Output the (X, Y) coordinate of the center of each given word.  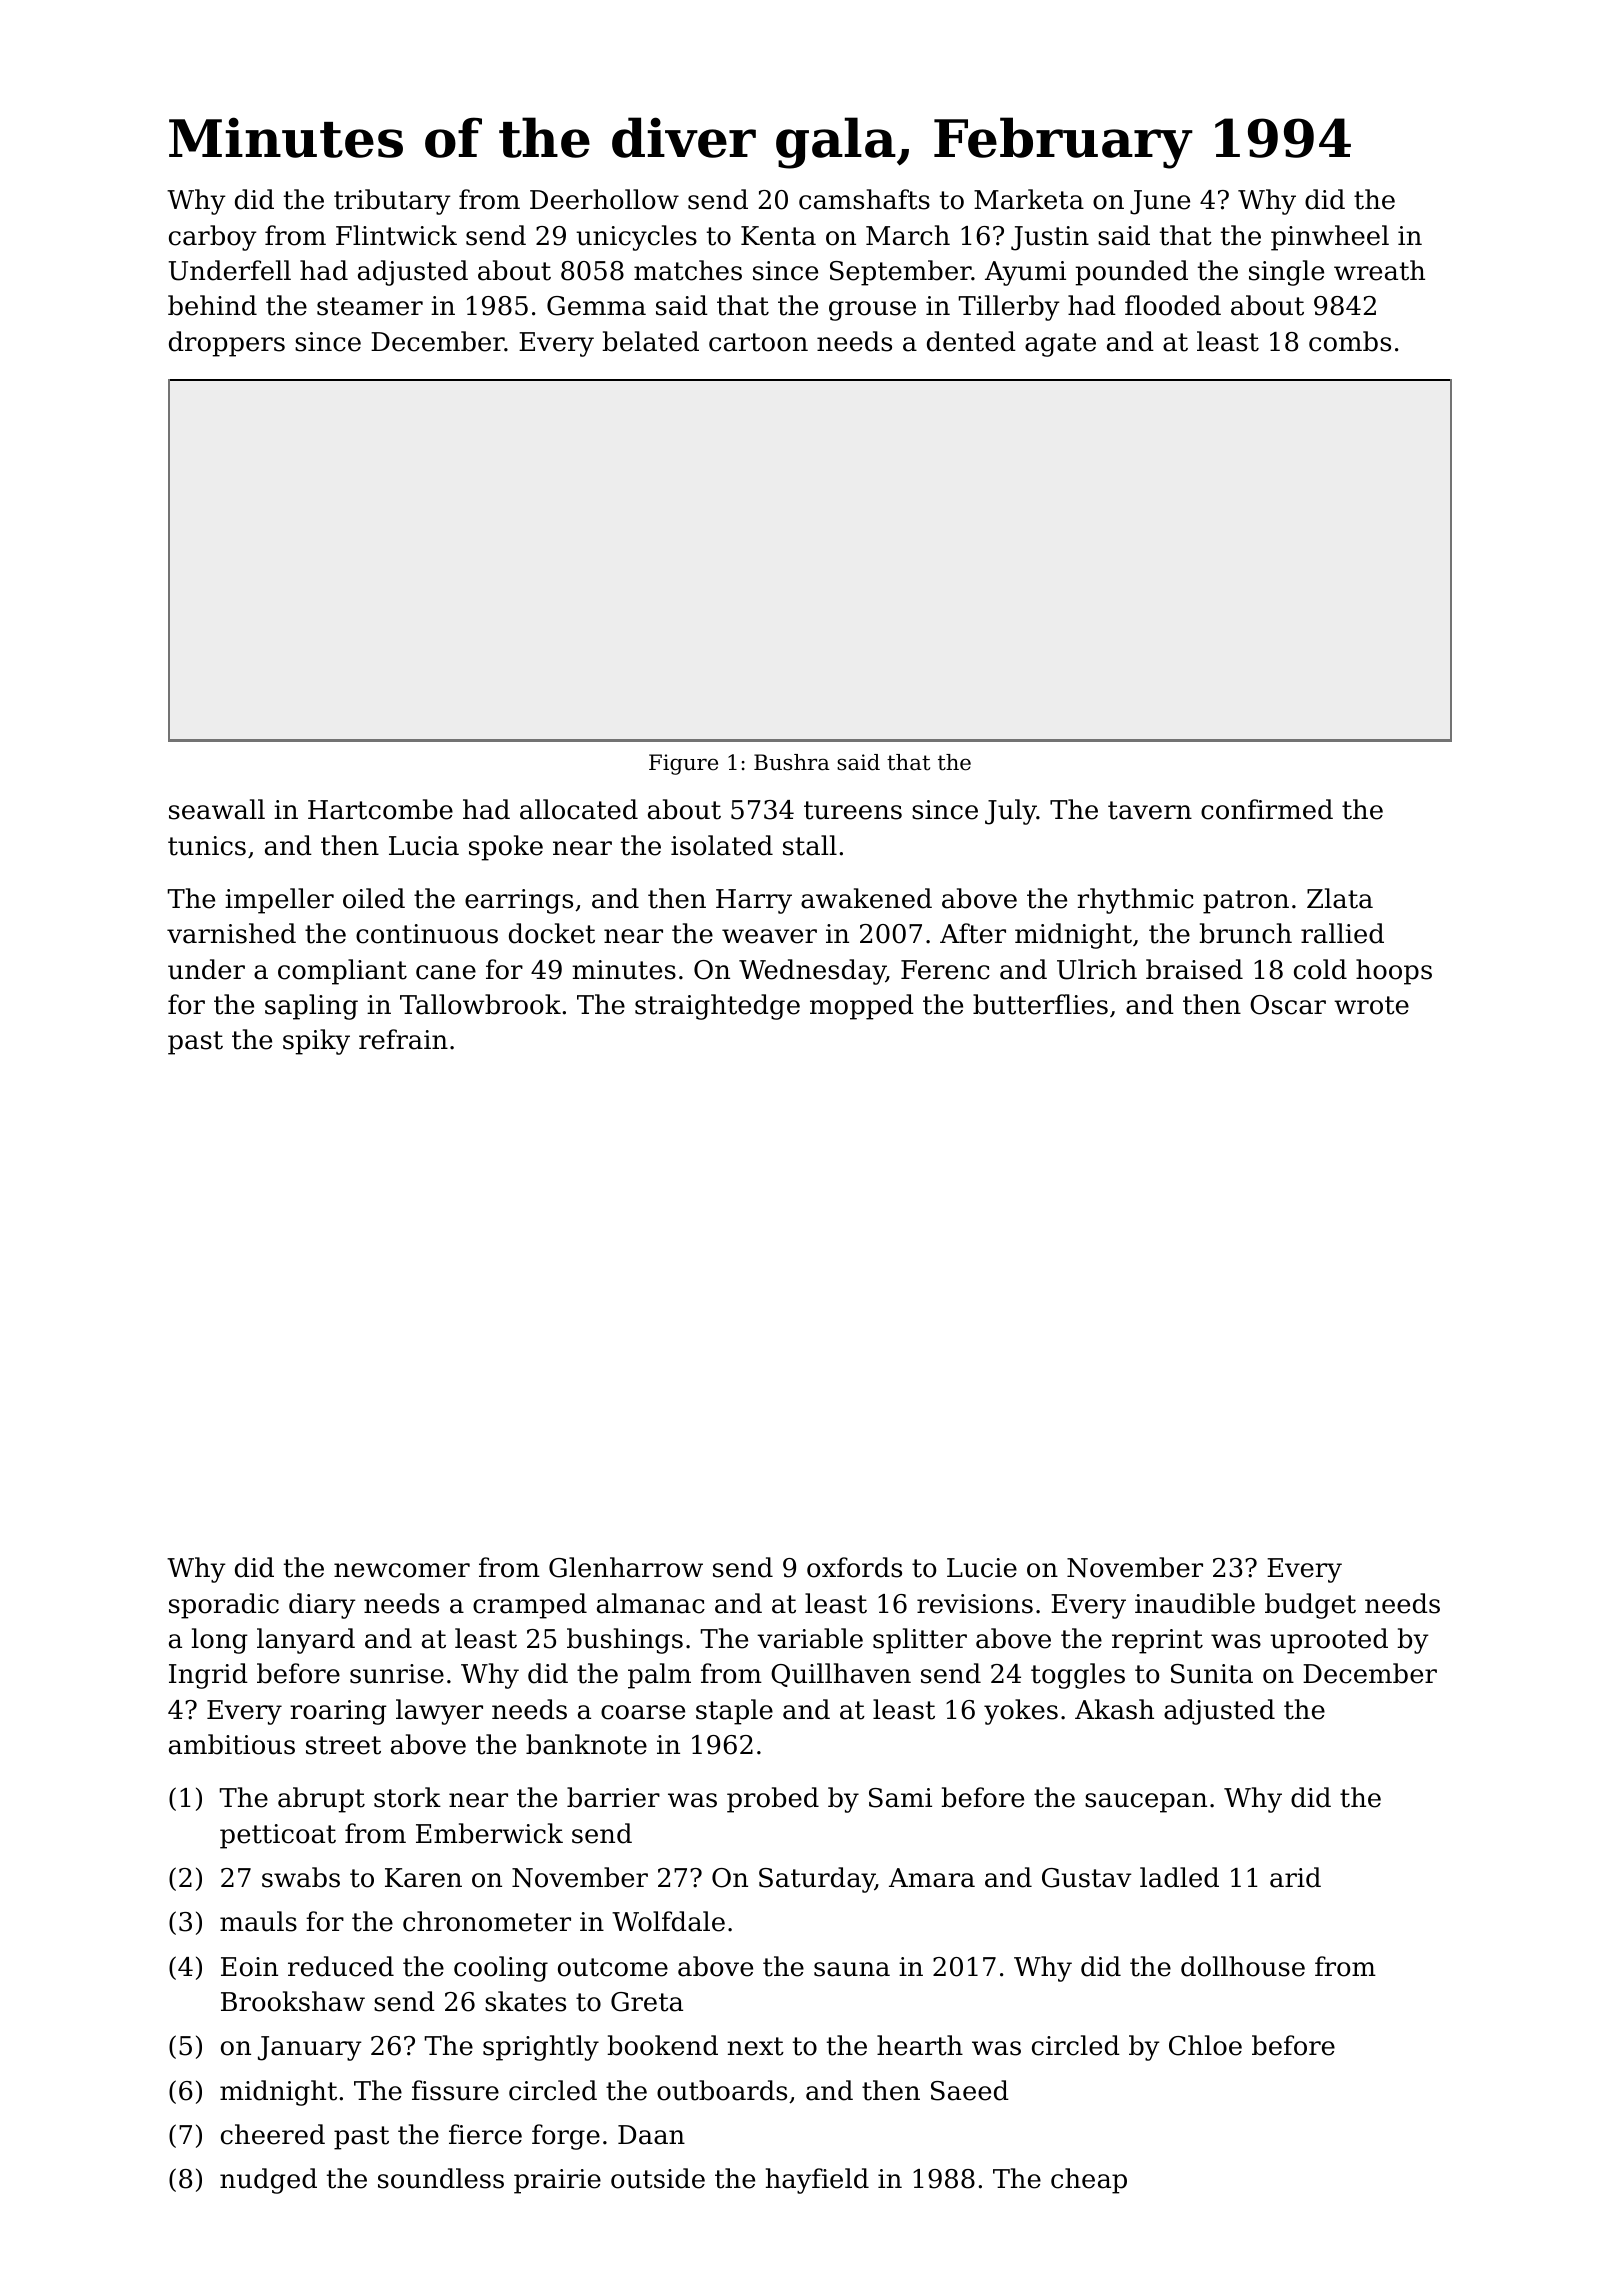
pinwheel (1330, 238)
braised (1194, 969)
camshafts (864, 199)
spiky (316, 1042)
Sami (900, 1798)
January (310, 2048)
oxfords (854, 1567)
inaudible (1195, 1603)
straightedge (717, 1007)
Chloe (1205, 2045)
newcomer (402, 1570)
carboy (213, 238)
